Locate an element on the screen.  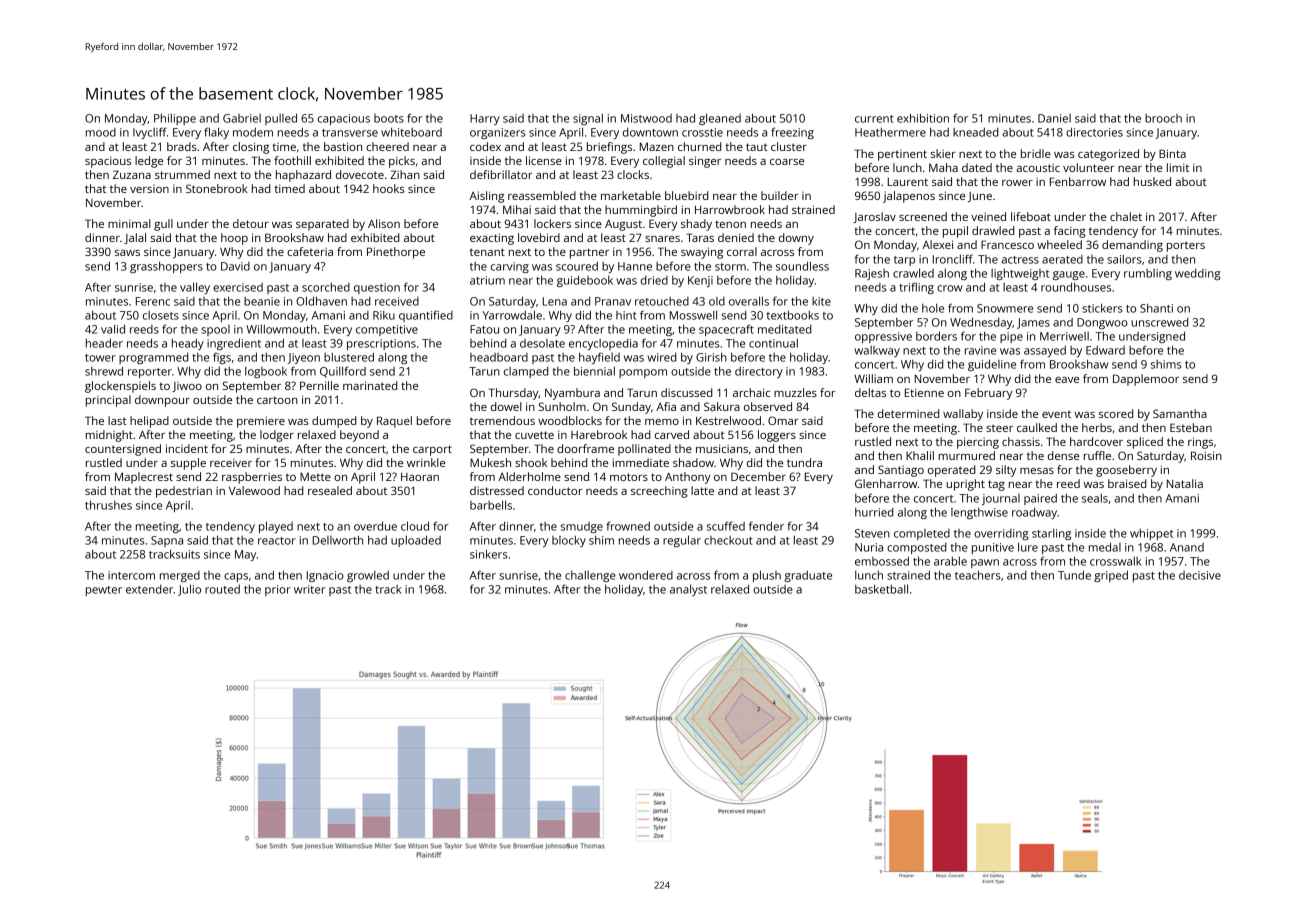
regular is located at coordinates (682, 541).
